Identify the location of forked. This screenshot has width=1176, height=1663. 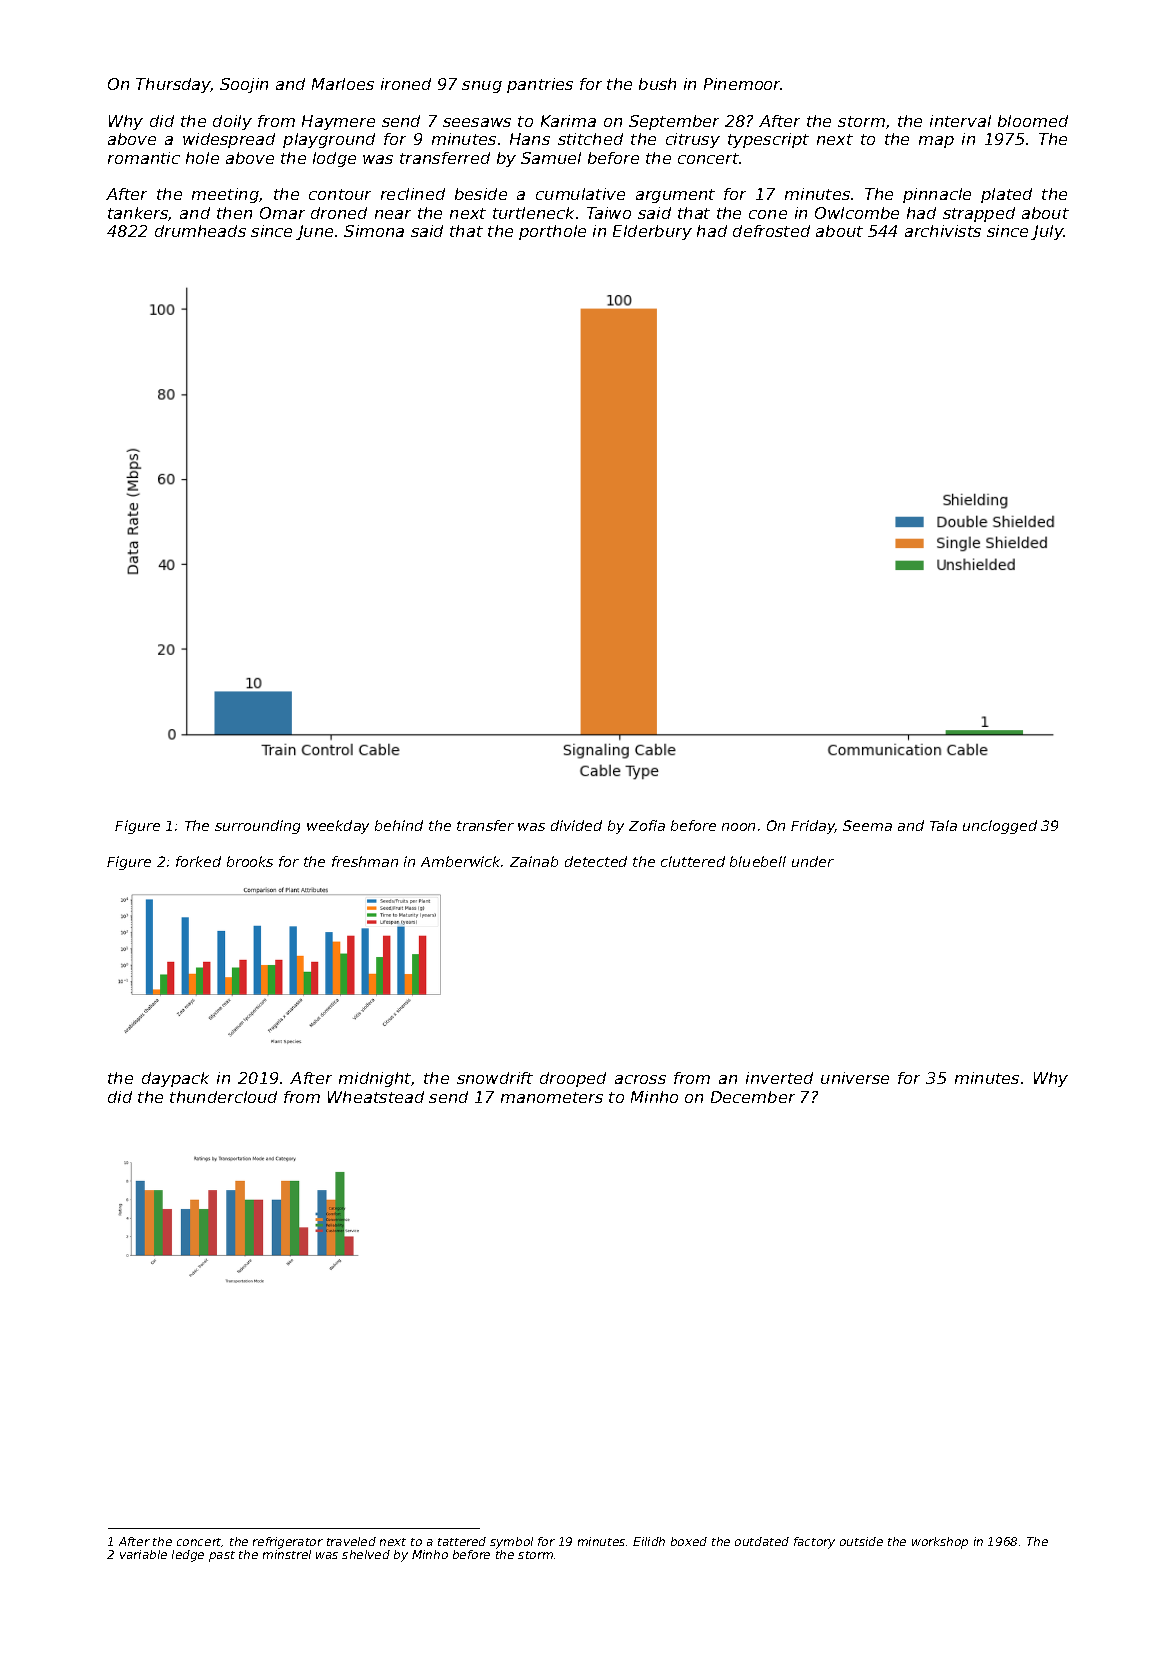
(198, 861).
